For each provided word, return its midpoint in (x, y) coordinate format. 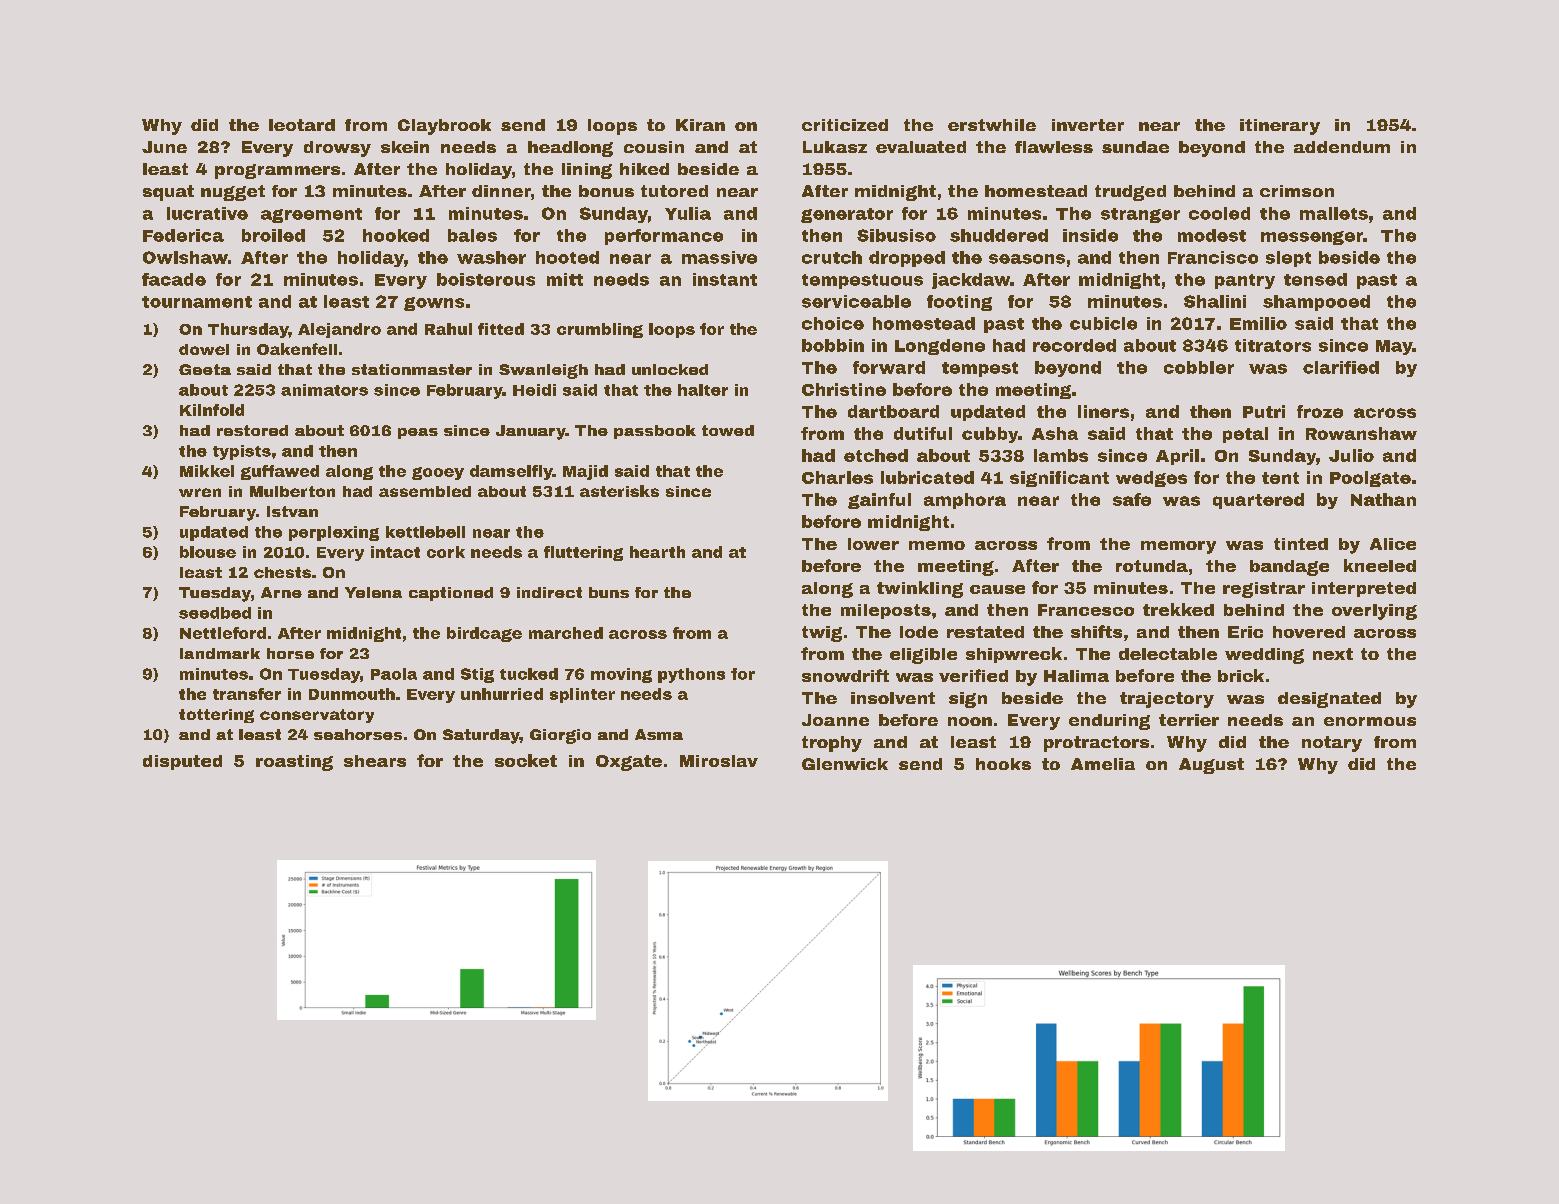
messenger (1312, 238)
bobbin (833, 345)
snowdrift (845, 675)
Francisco (1213, 257)
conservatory (317, 716)
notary (1332, 744)
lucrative (207, 213)
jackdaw (971, 281)
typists (242, 452)
